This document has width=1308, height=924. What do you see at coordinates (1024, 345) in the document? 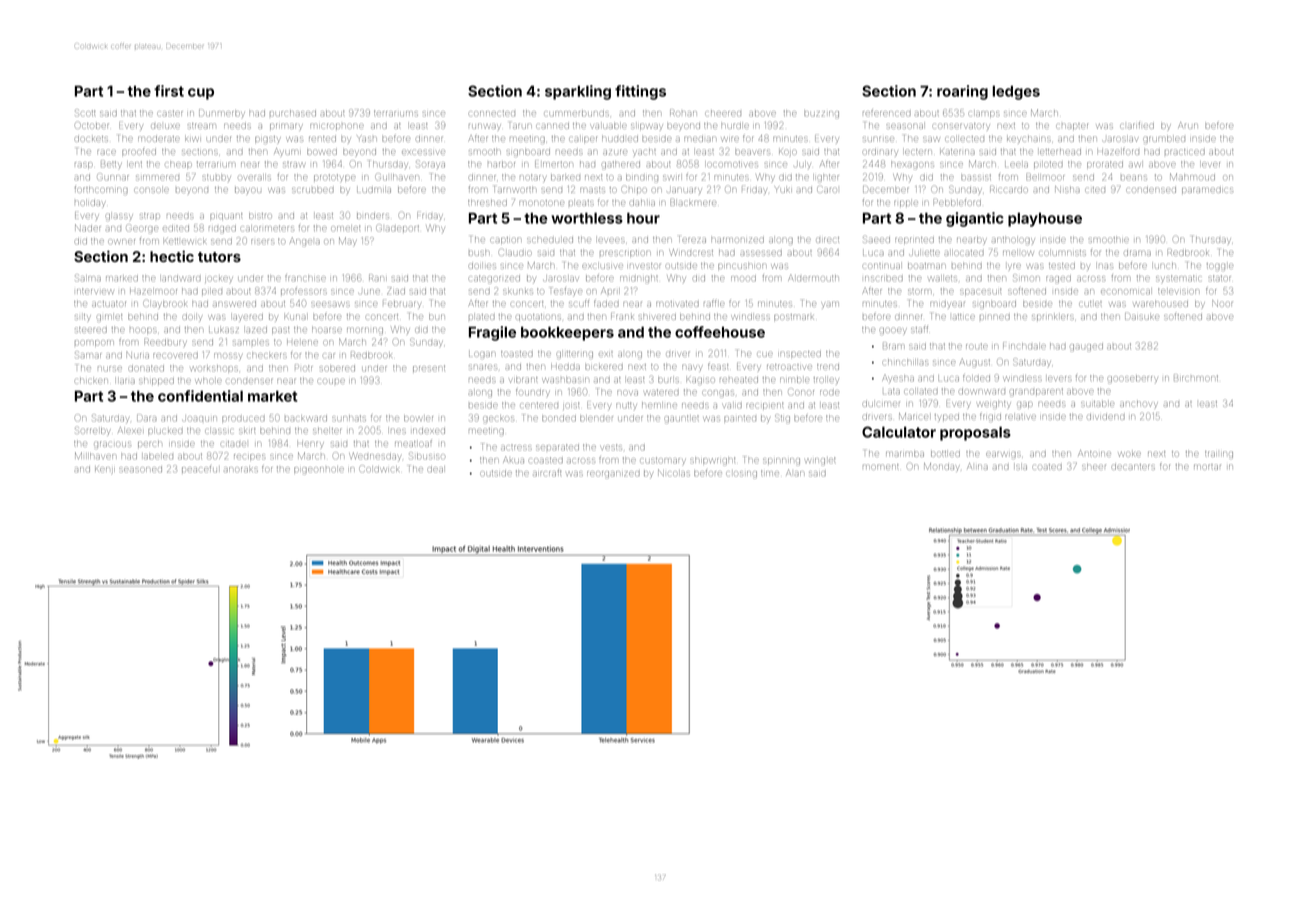
I see `Finchdale` at bounding box center [1024, 345].
